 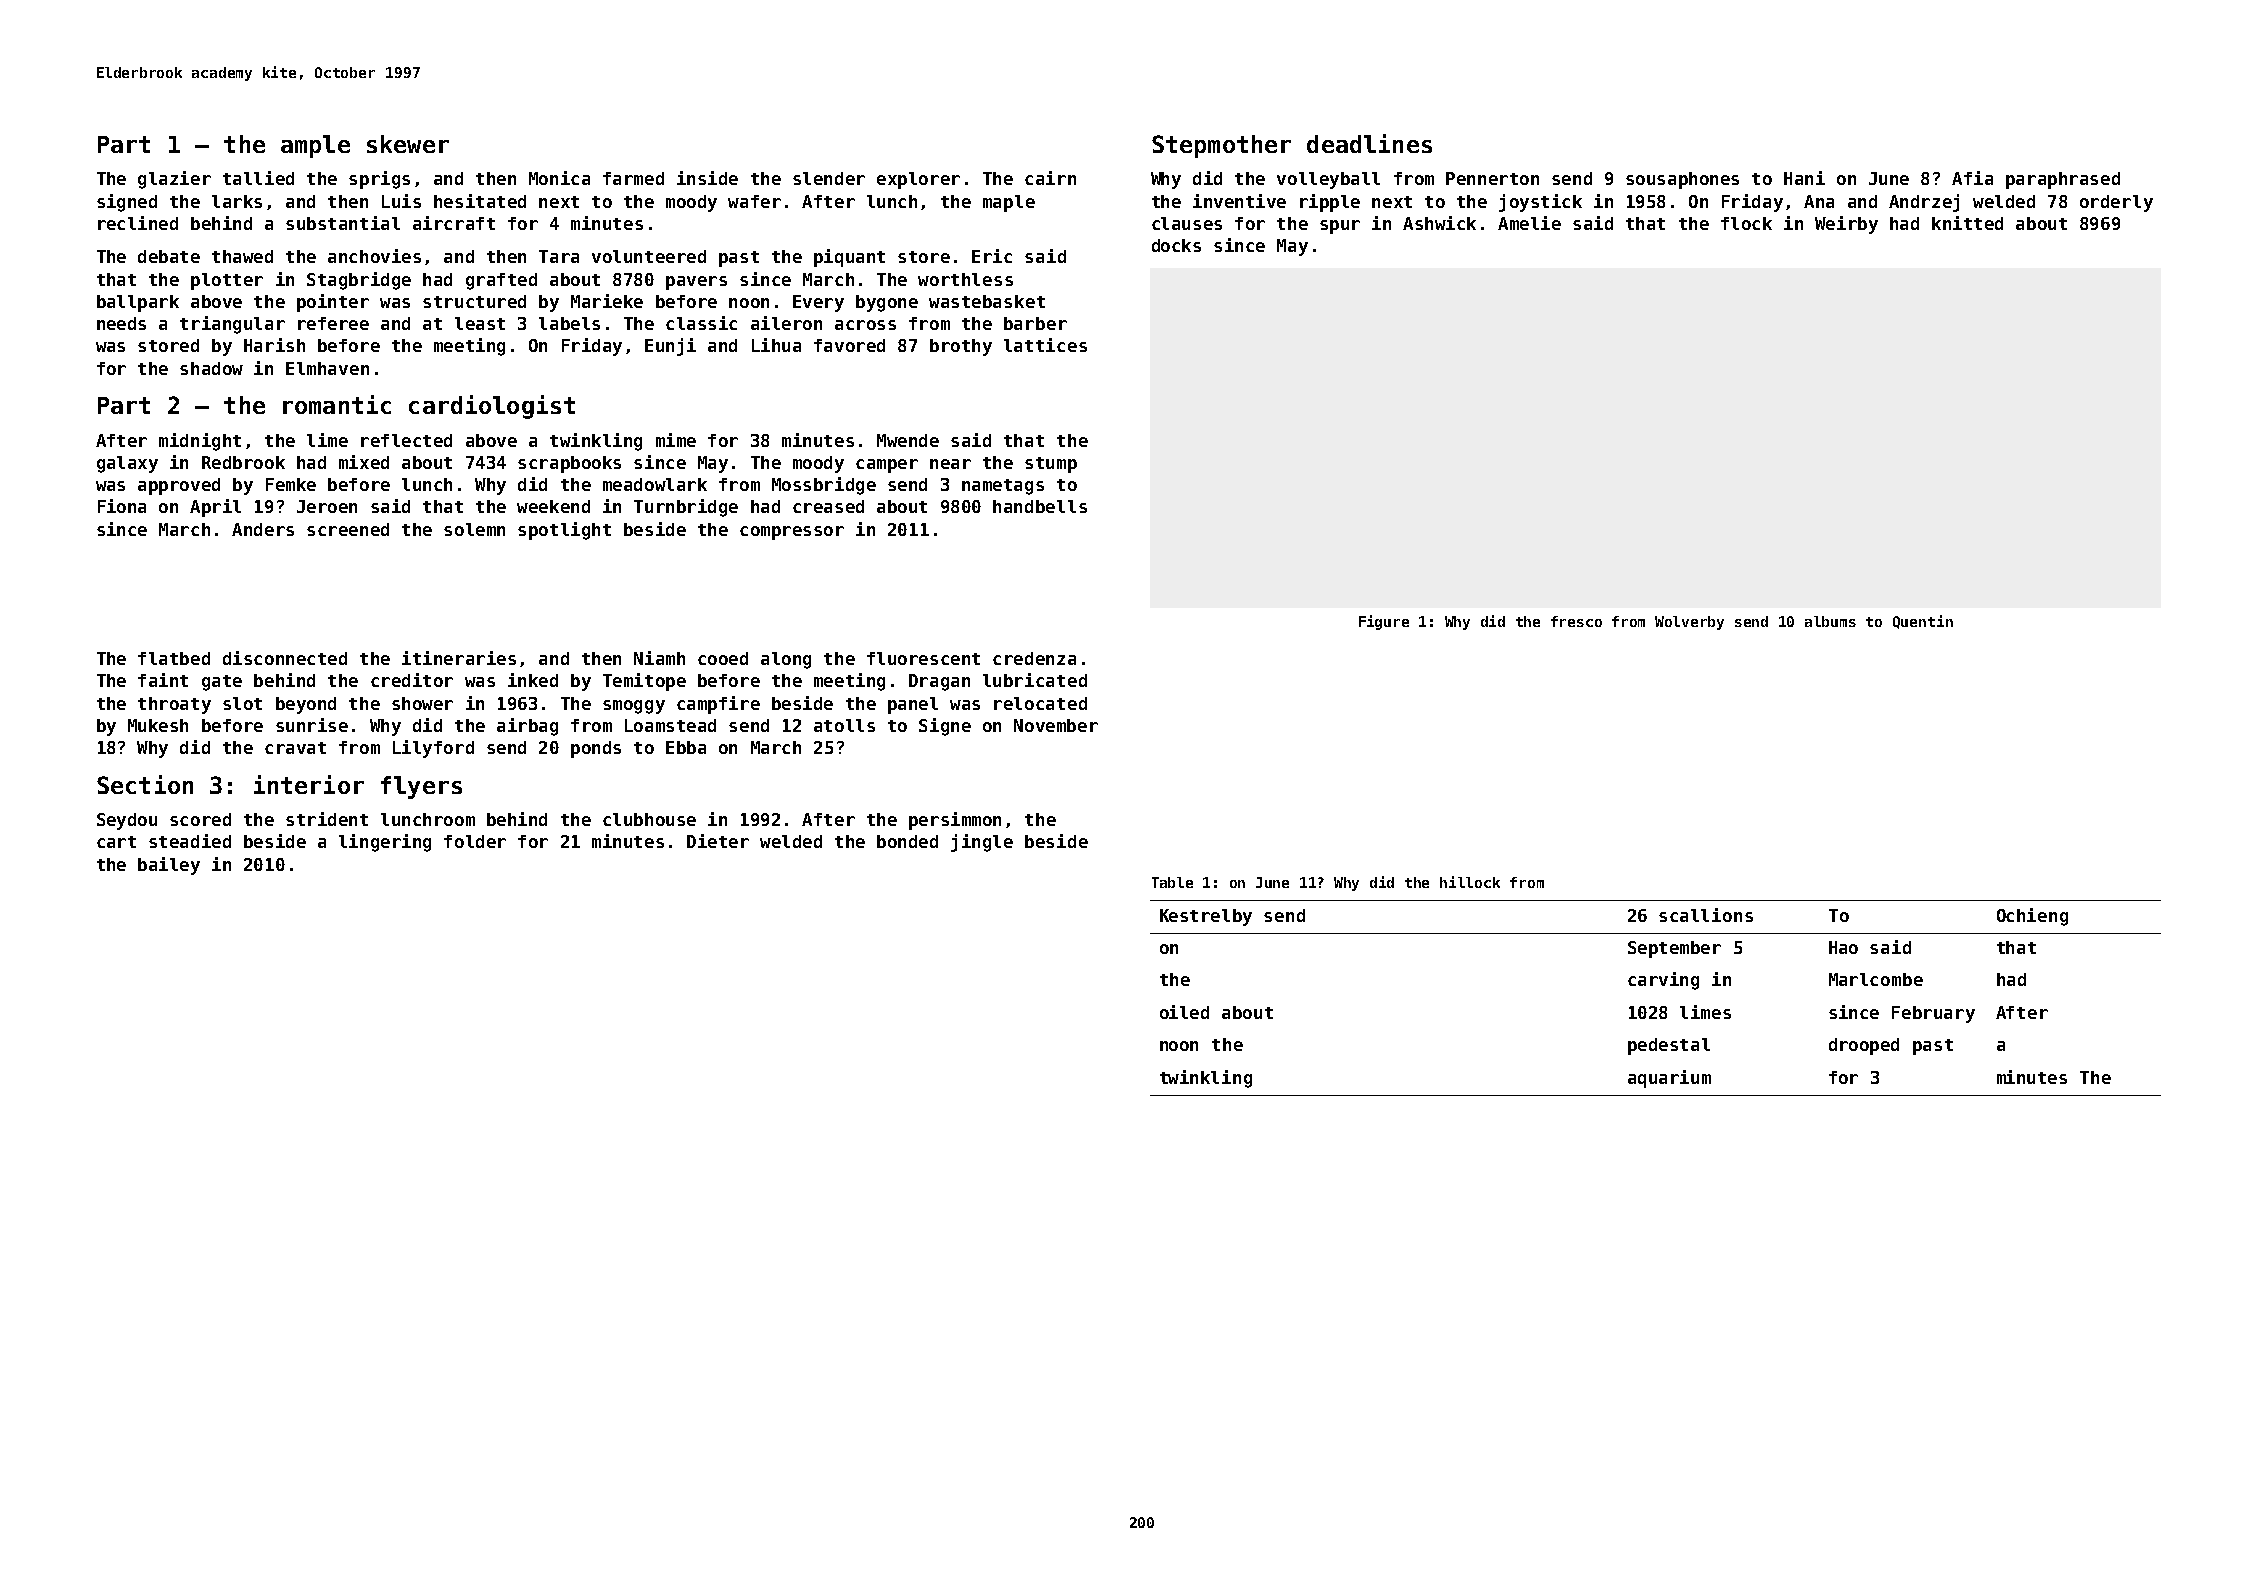 I want to click on Kestrelby, so click(x=1206, y=917).
